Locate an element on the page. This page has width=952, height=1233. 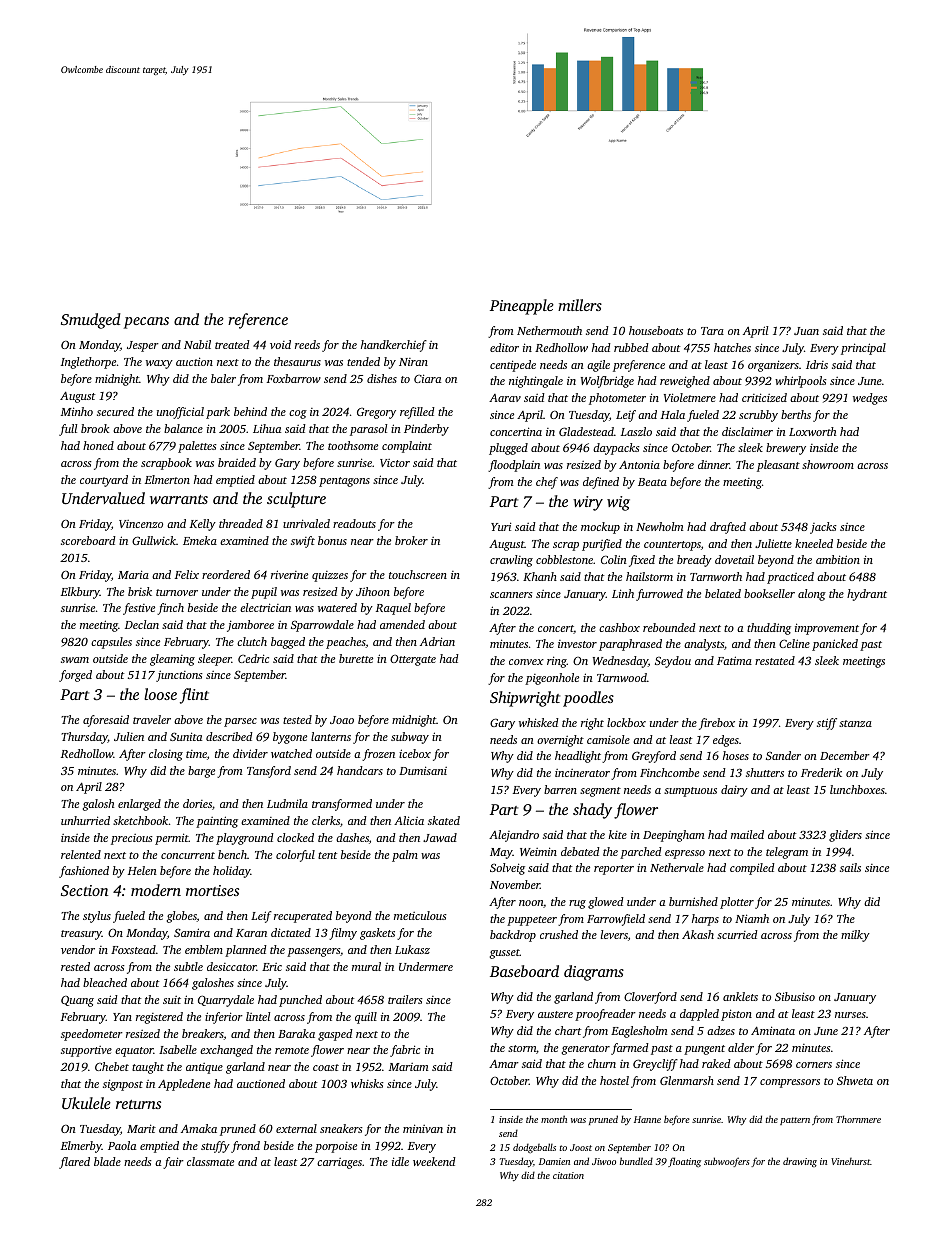
lunchboxes is located at coordinates (857, 789).
